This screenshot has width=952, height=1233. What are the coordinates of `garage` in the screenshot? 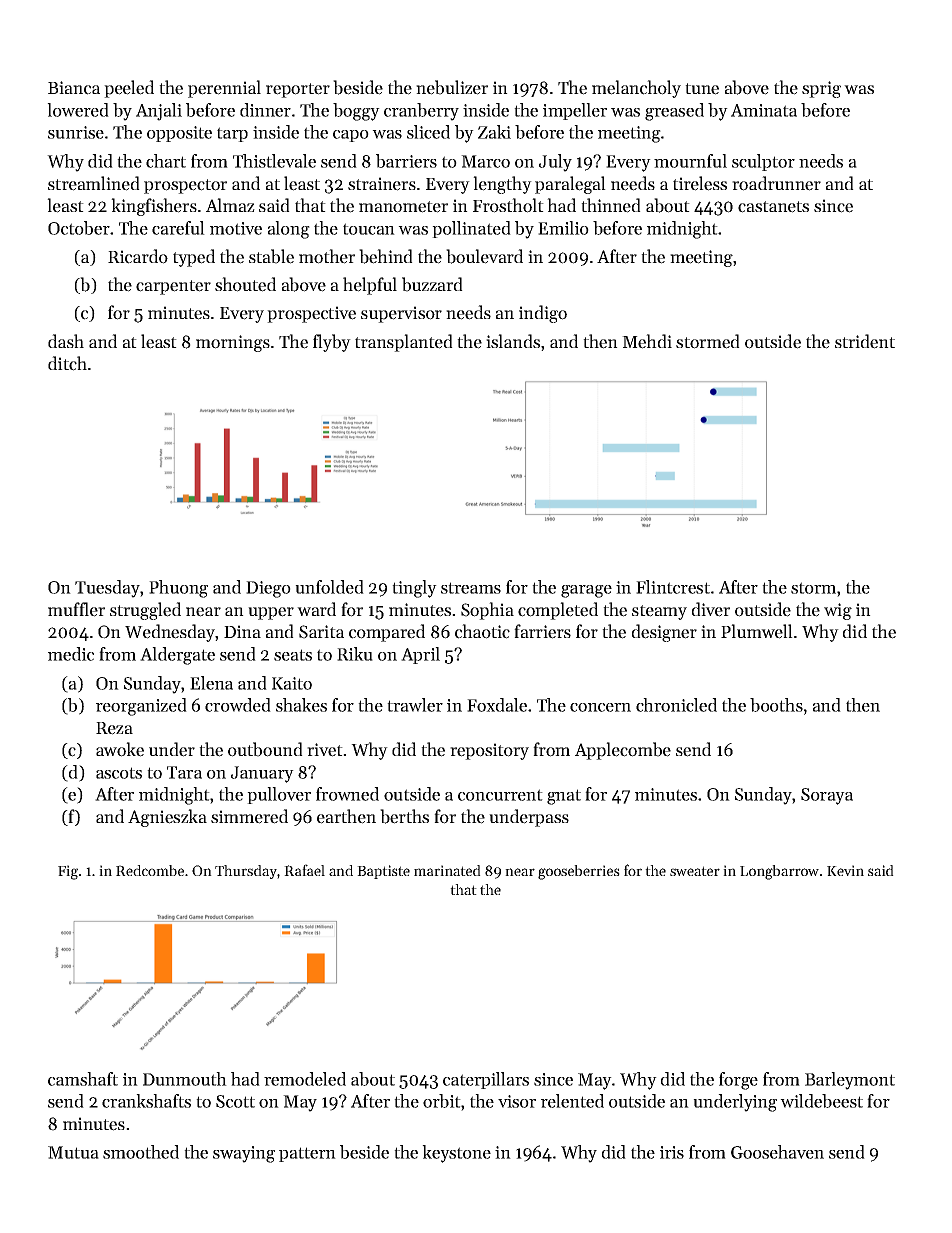 It's located at (586, 591).
